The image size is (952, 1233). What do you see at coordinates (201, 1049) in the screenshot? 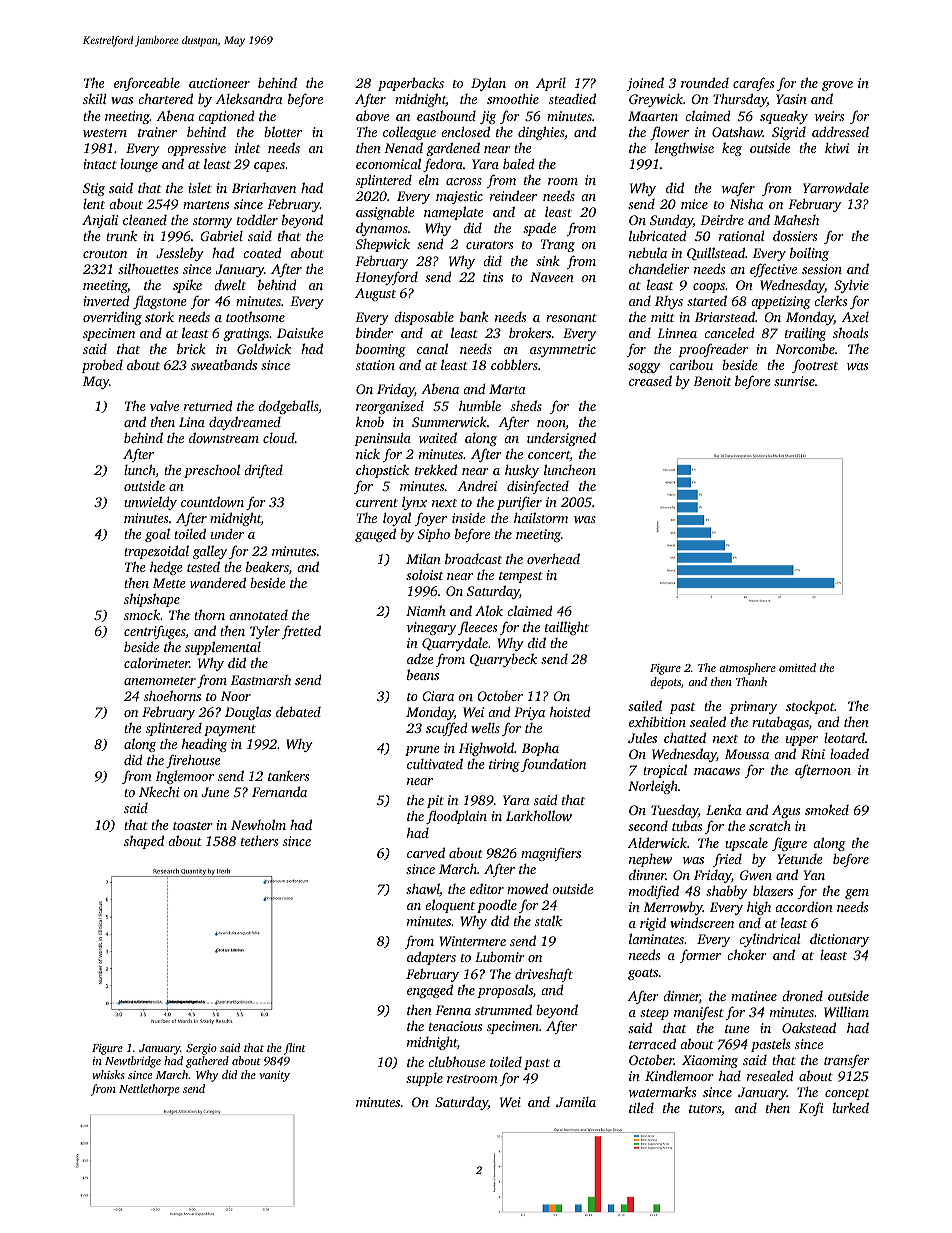
I see `Sergio` at bounding box center [201, 1049].
